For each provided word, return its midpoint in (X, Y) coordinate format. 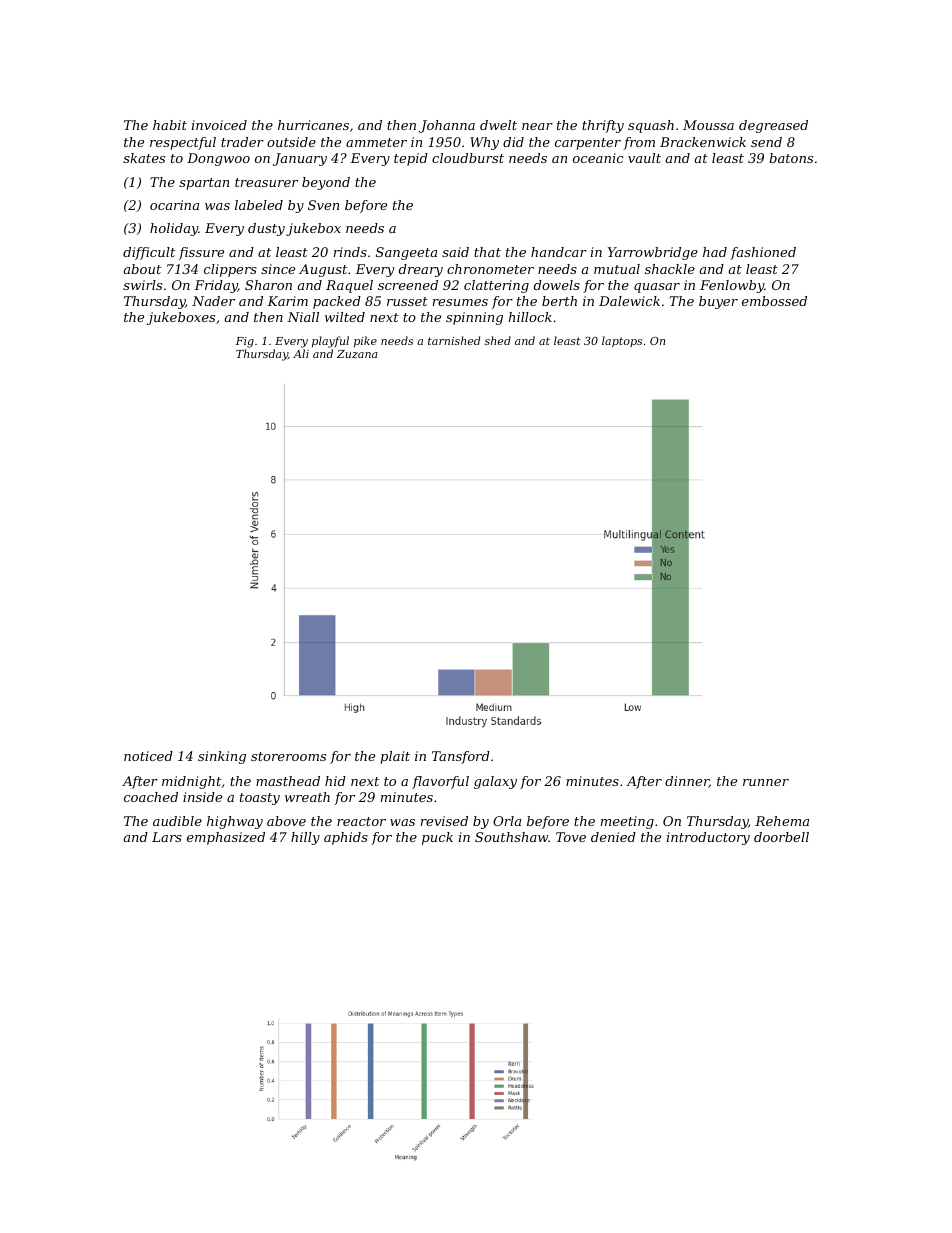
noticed (148, 756)
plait (395, 757)
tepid (411, 159)
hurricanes (313, 125)
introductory (708, 838)
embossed (774, 301)
